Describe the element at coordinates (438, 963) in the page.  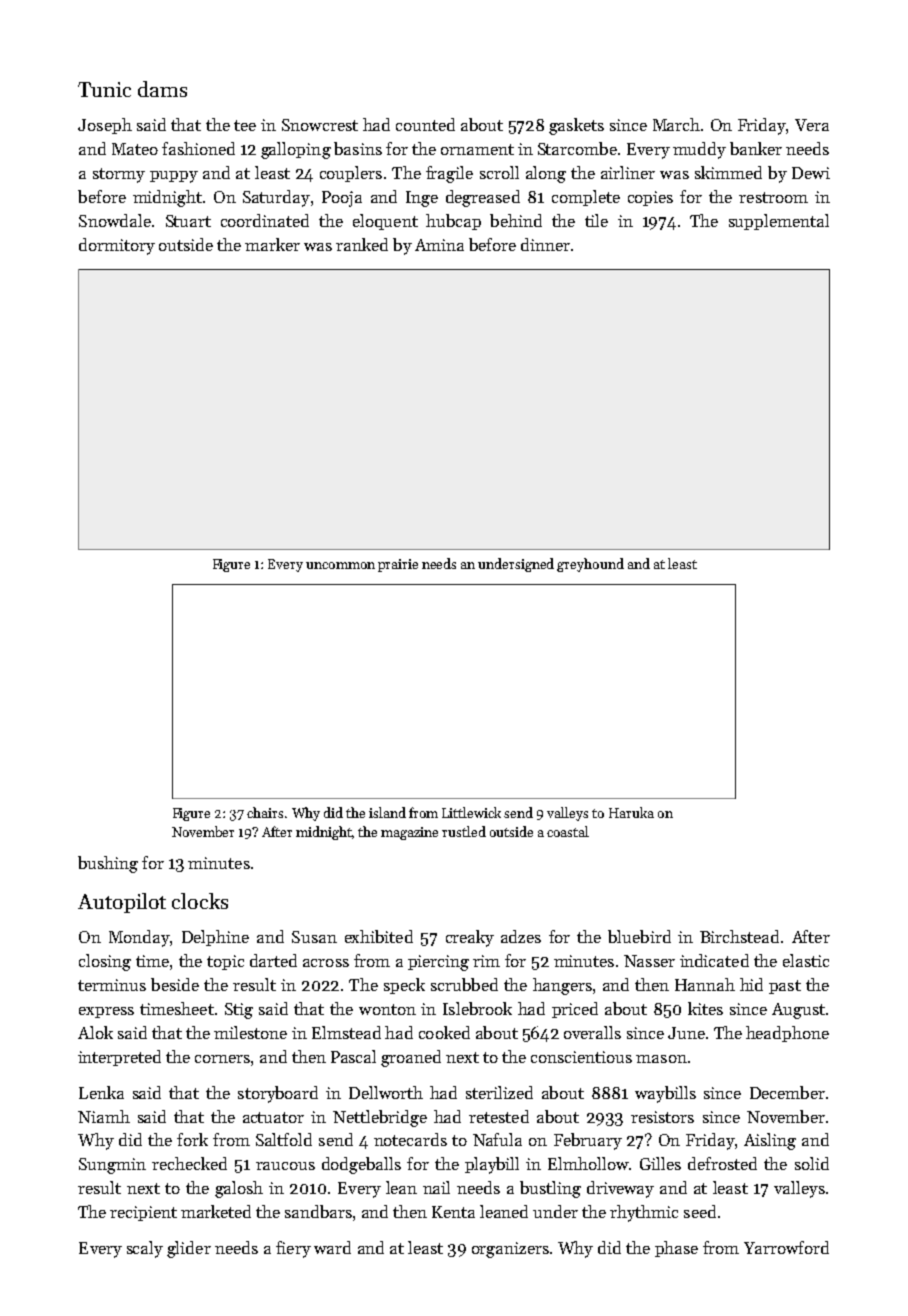
I see `piercing` at that location.
